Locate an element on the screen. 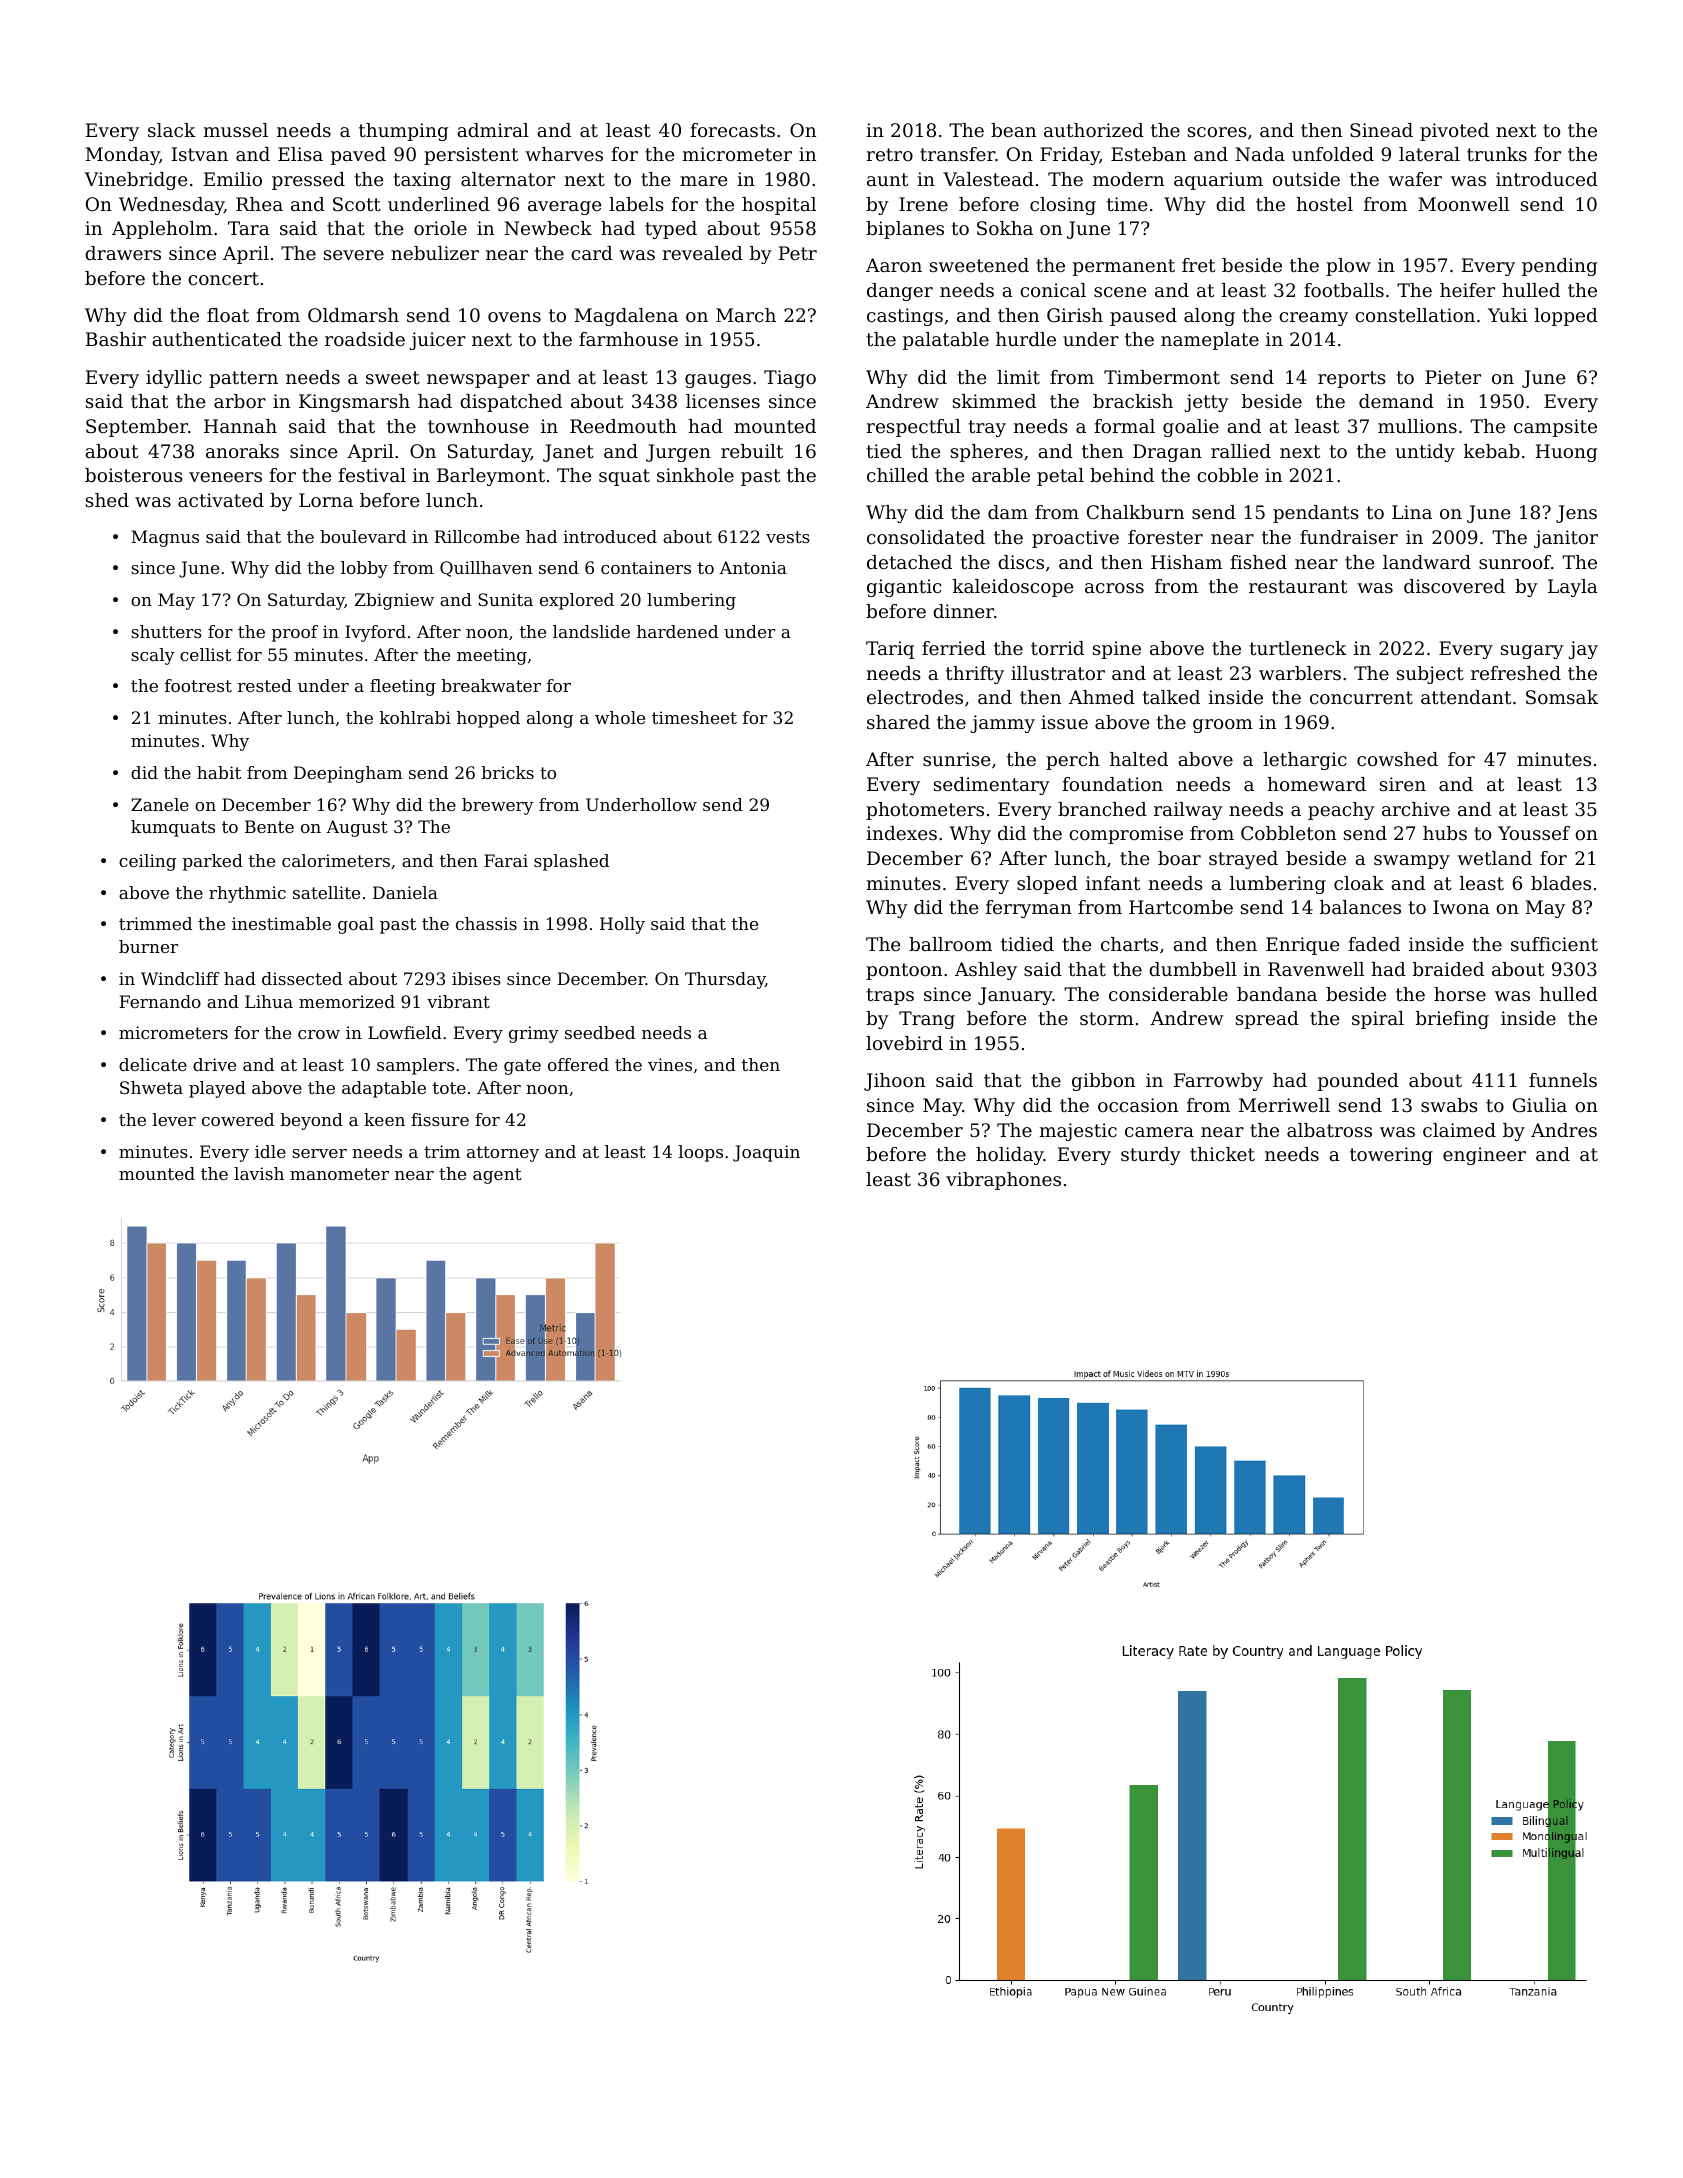 This screenshot has height=2178, width=1683. bean is located at coordinates (1013, 130).
